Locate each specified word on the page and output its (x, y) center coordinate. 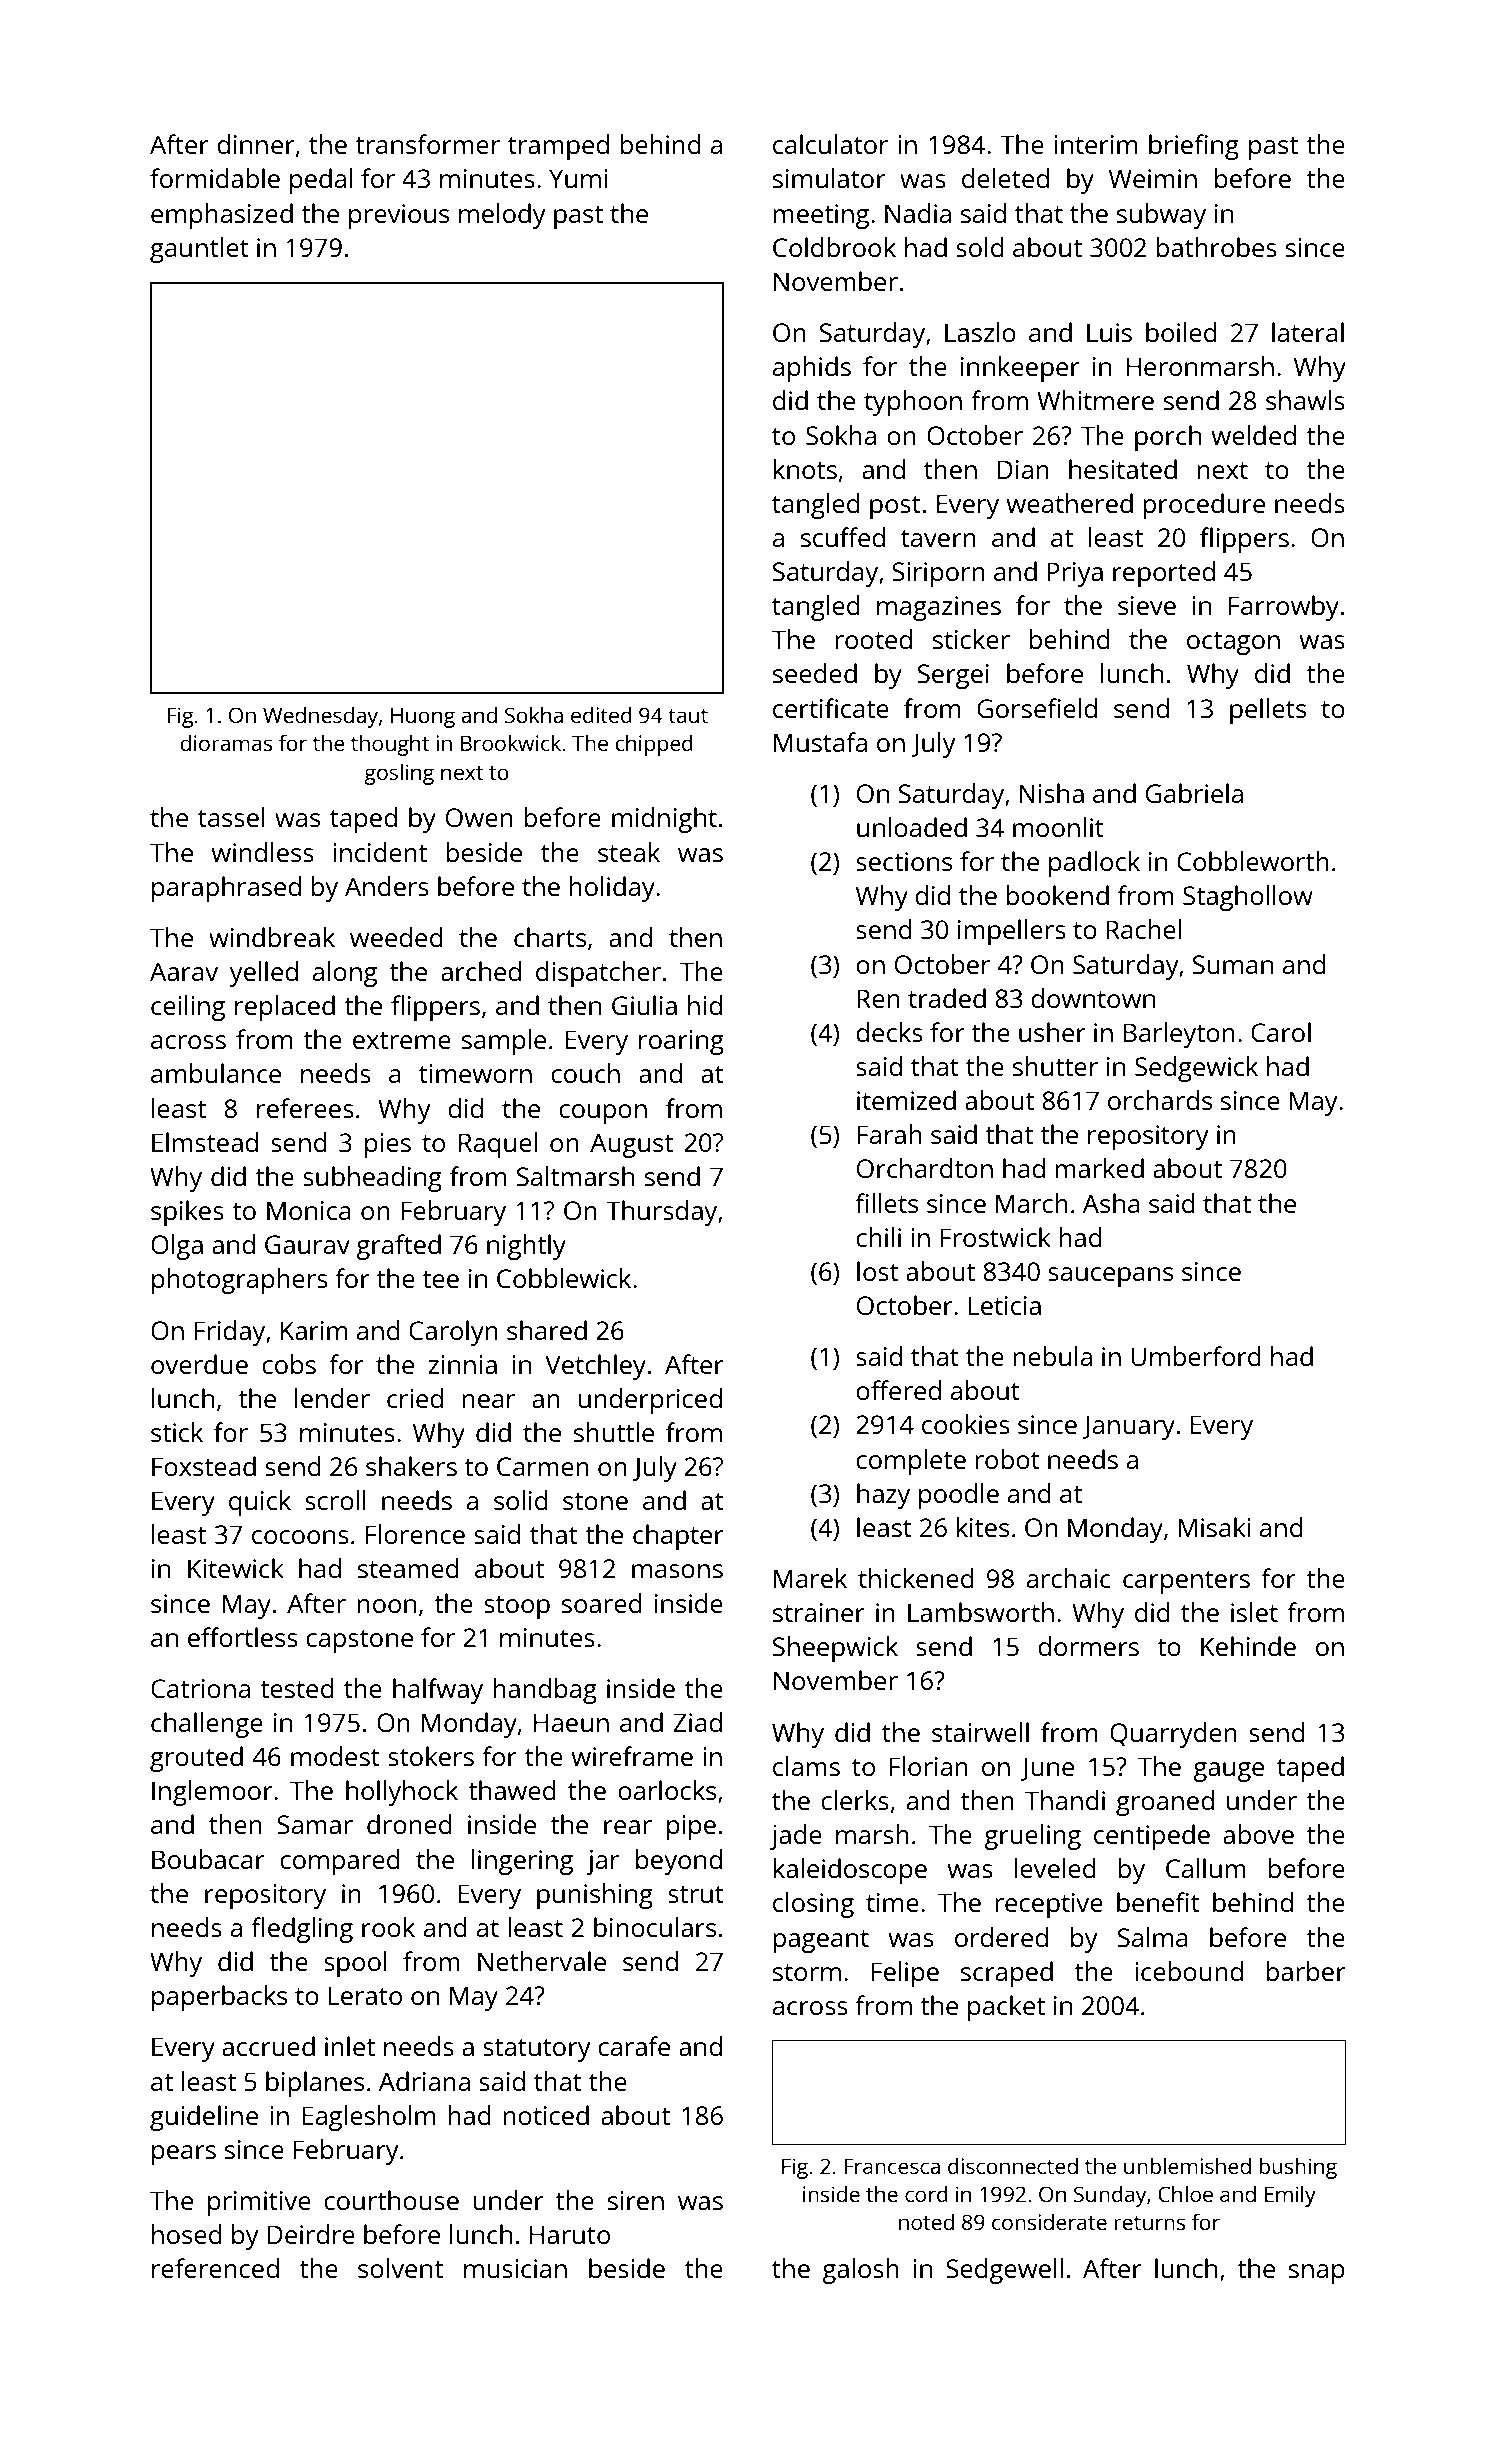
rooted (874, 639)
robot (1008, 1459)
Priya (1075, 574)
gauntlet (199, 250)
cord (926, 2193)
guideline (204, 2118)
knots (805, 469)
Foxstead (204, 1466)
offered (898, 1390)
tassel (231, 817)
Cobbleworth (1253, 861)
